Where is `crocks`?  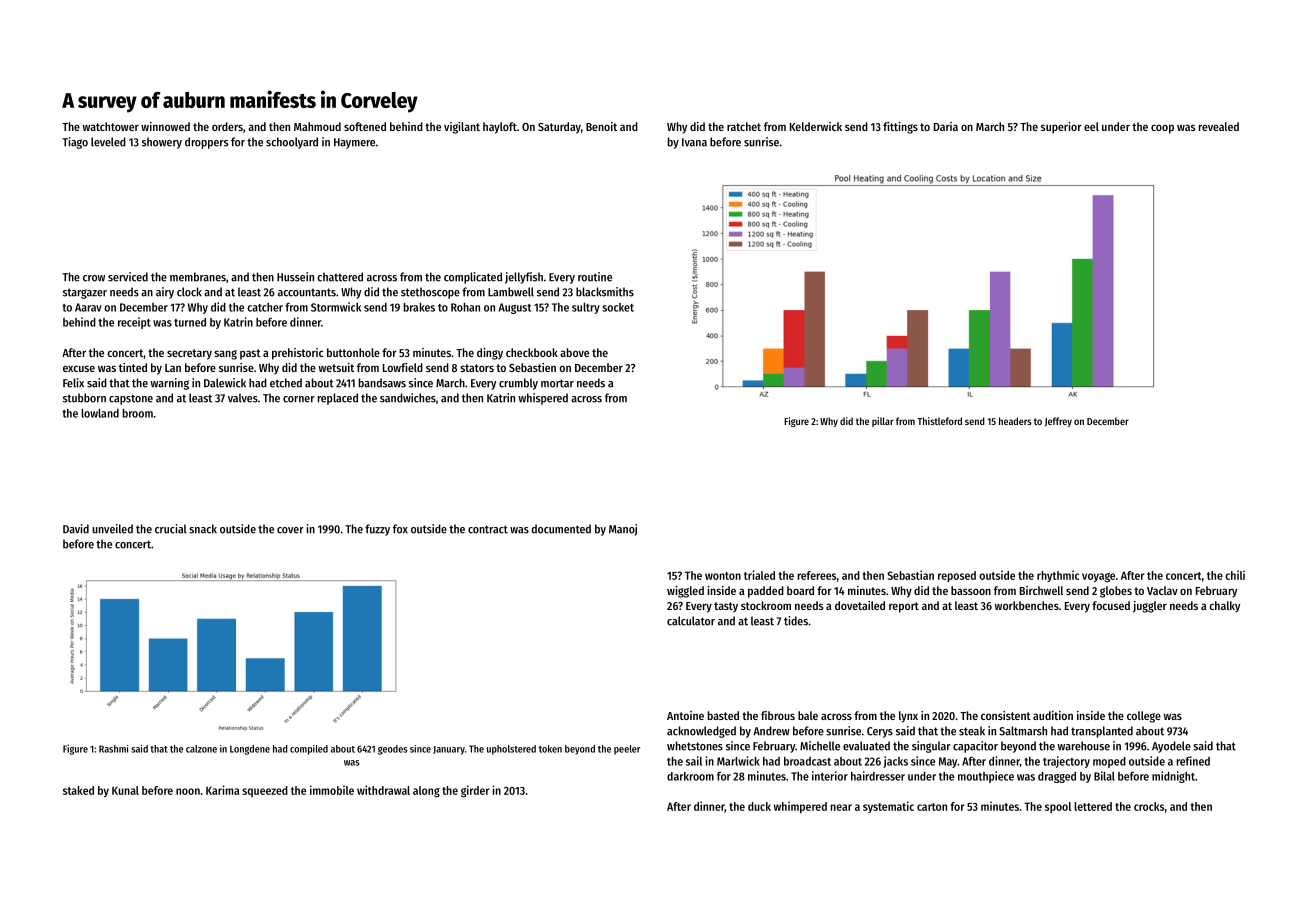 crocks is located at coordinates (1149, 806).
